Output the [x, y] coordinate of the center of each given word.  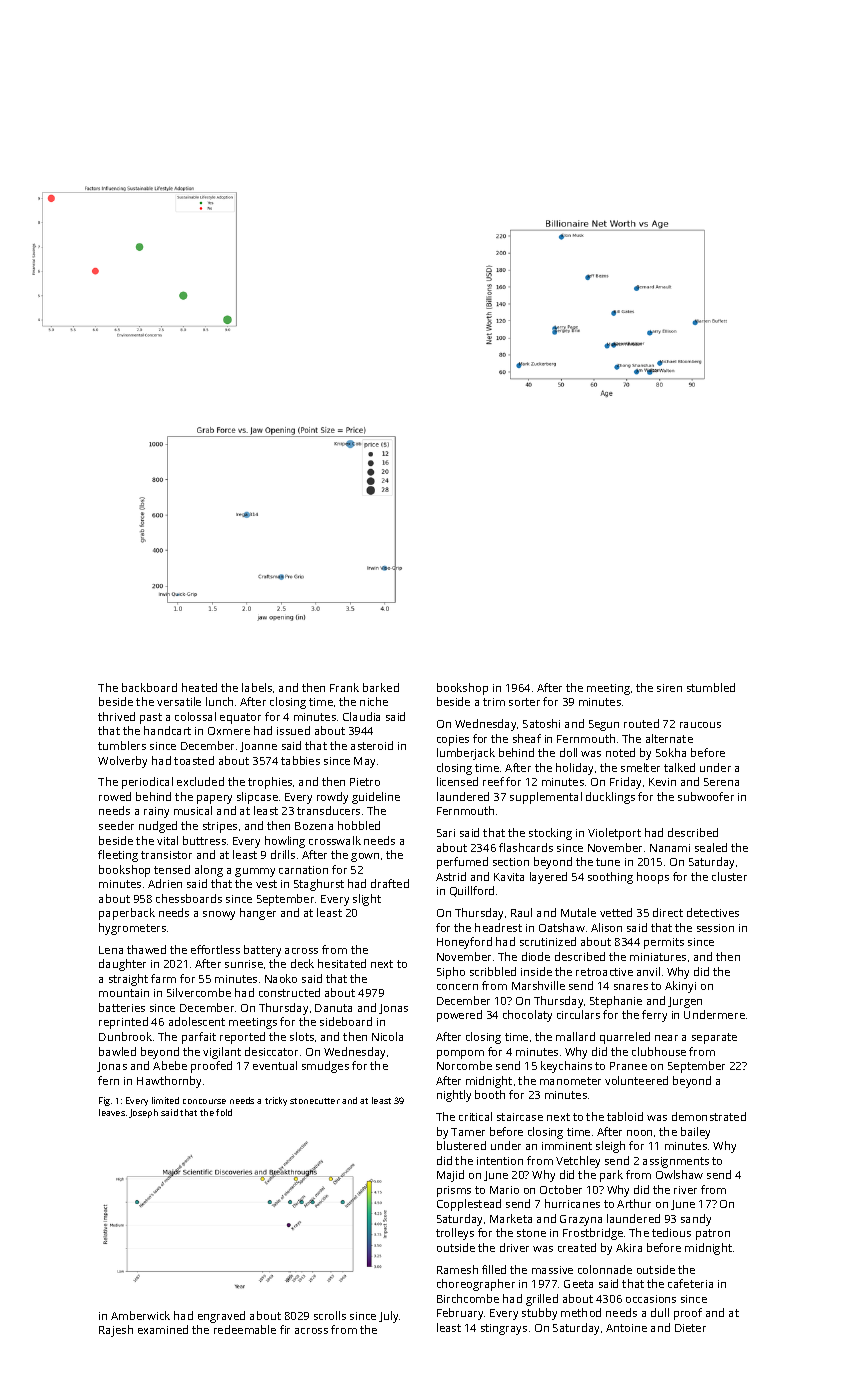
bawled [117, 1051]
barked [381, 687]
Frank [344, 687]
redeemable [245, 1329]
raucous [700, 725]
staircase [520, 1117]
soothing [610, 878]
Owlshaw [679, 1174]
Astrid [451, 876]
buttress [204, 840]
